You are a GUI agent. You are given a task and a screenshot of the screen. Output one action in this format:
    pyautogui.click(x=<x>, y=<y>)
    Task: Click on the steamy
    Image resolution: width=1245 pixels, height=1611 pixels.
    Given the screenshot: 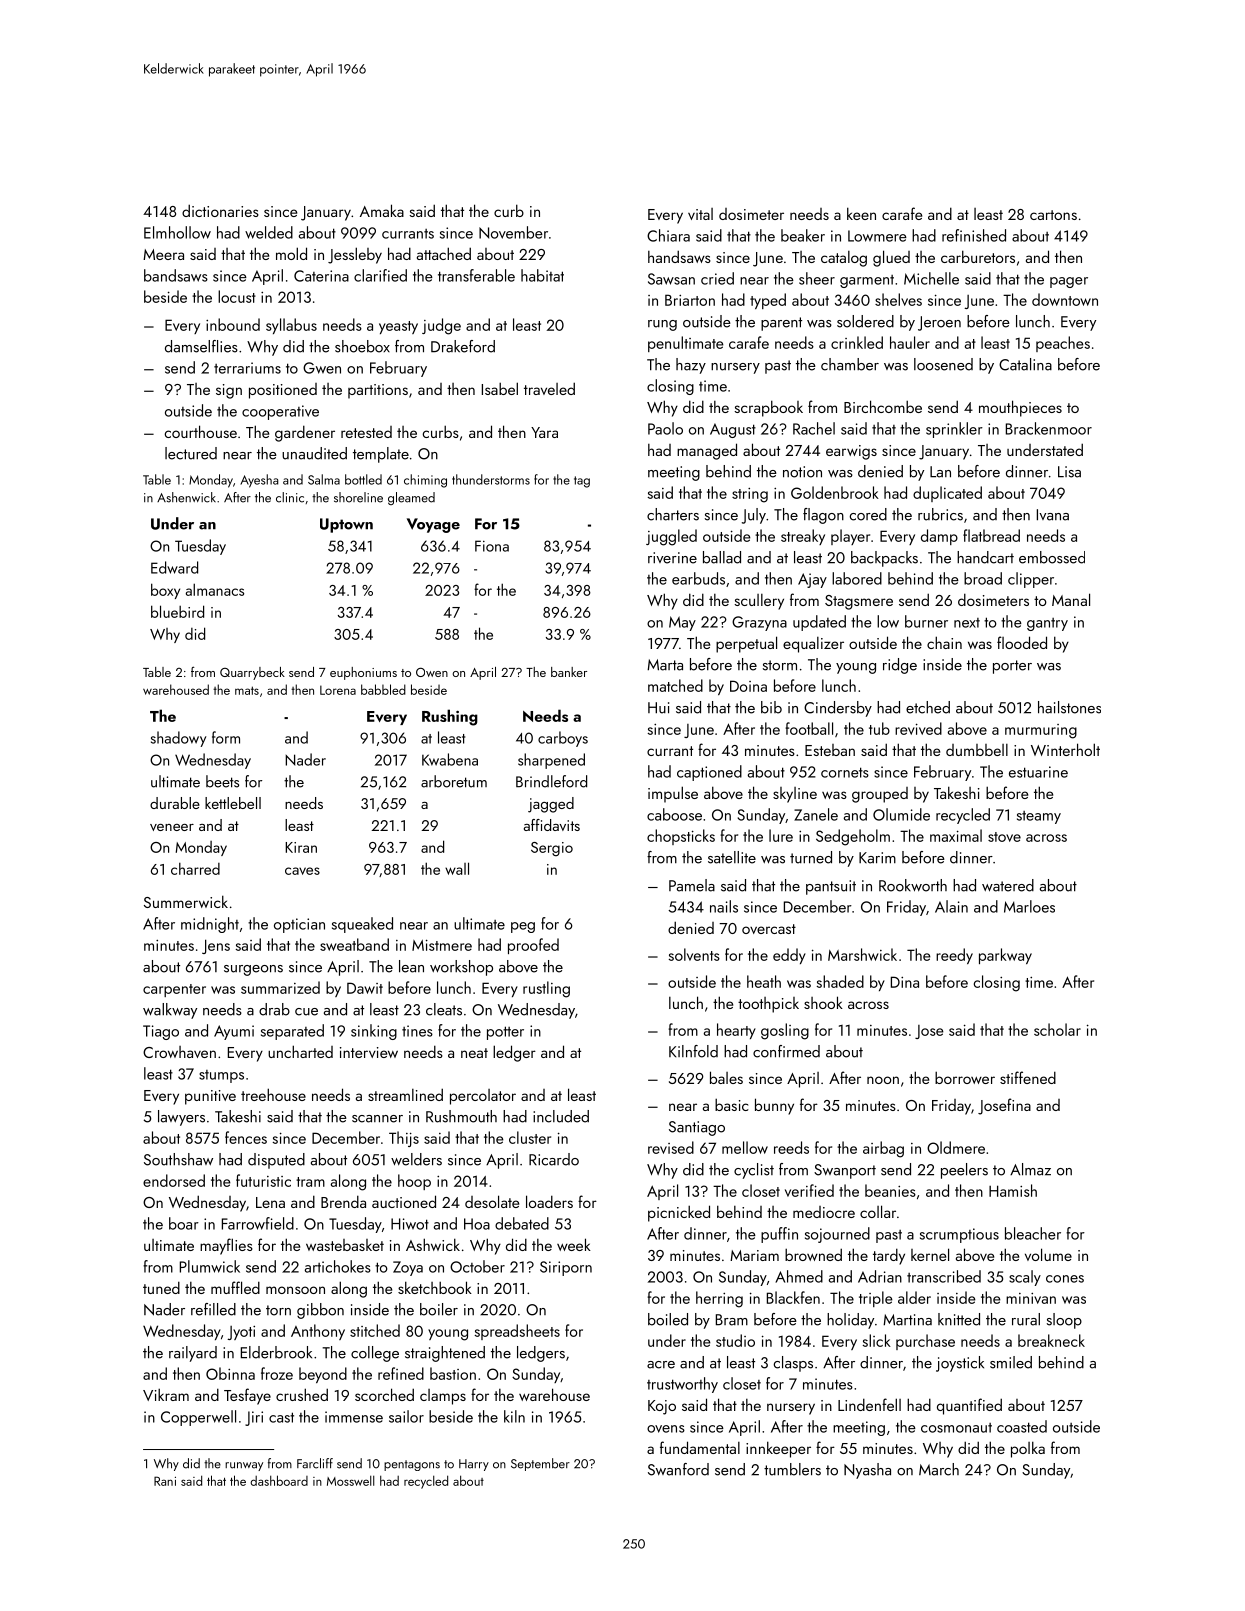 What is the action you would take?
    pyautogui.click(x=1039, y=817)
